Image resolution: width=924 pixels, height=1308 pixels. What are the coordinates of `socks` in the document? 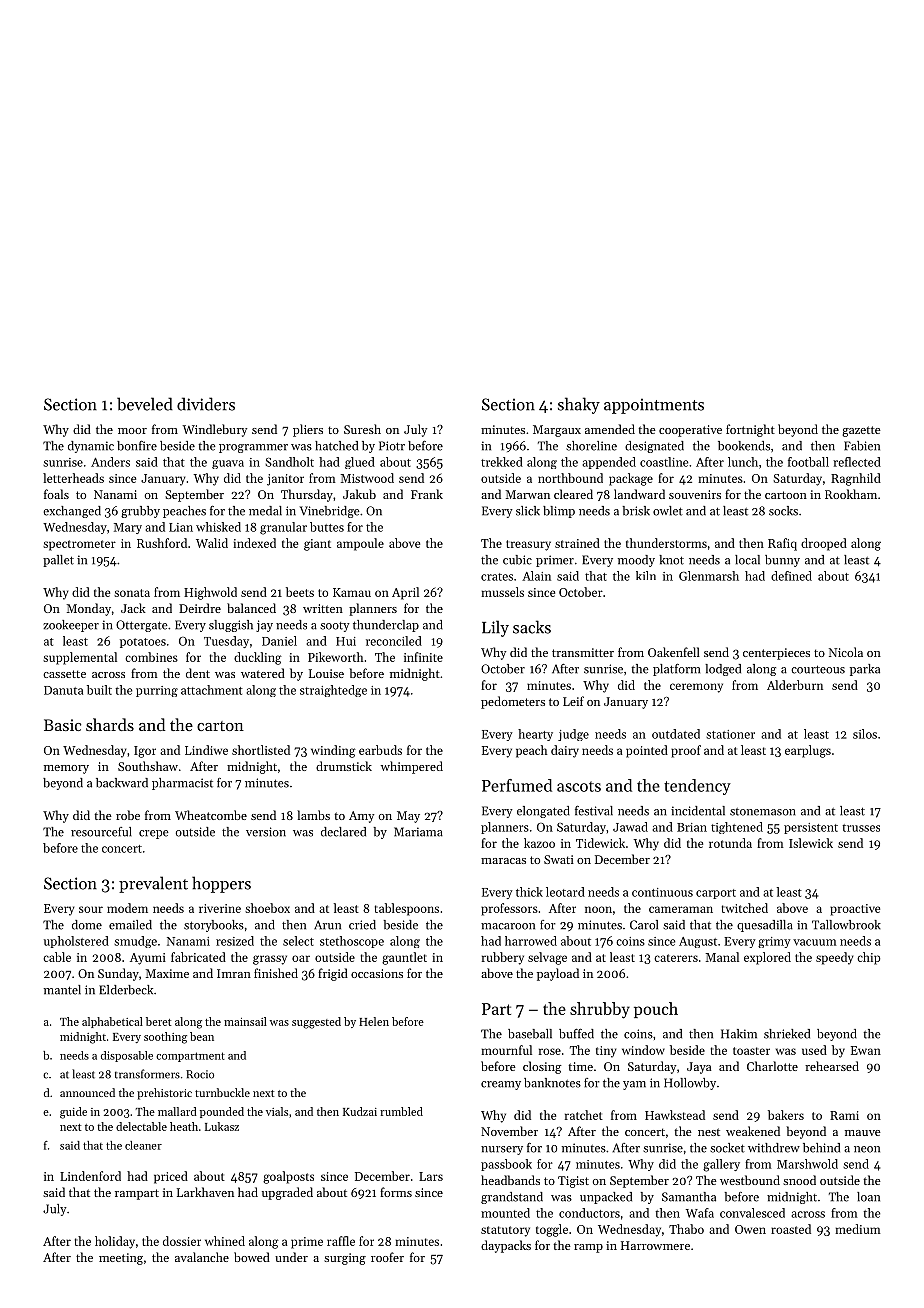 It's located at (783, 511).
